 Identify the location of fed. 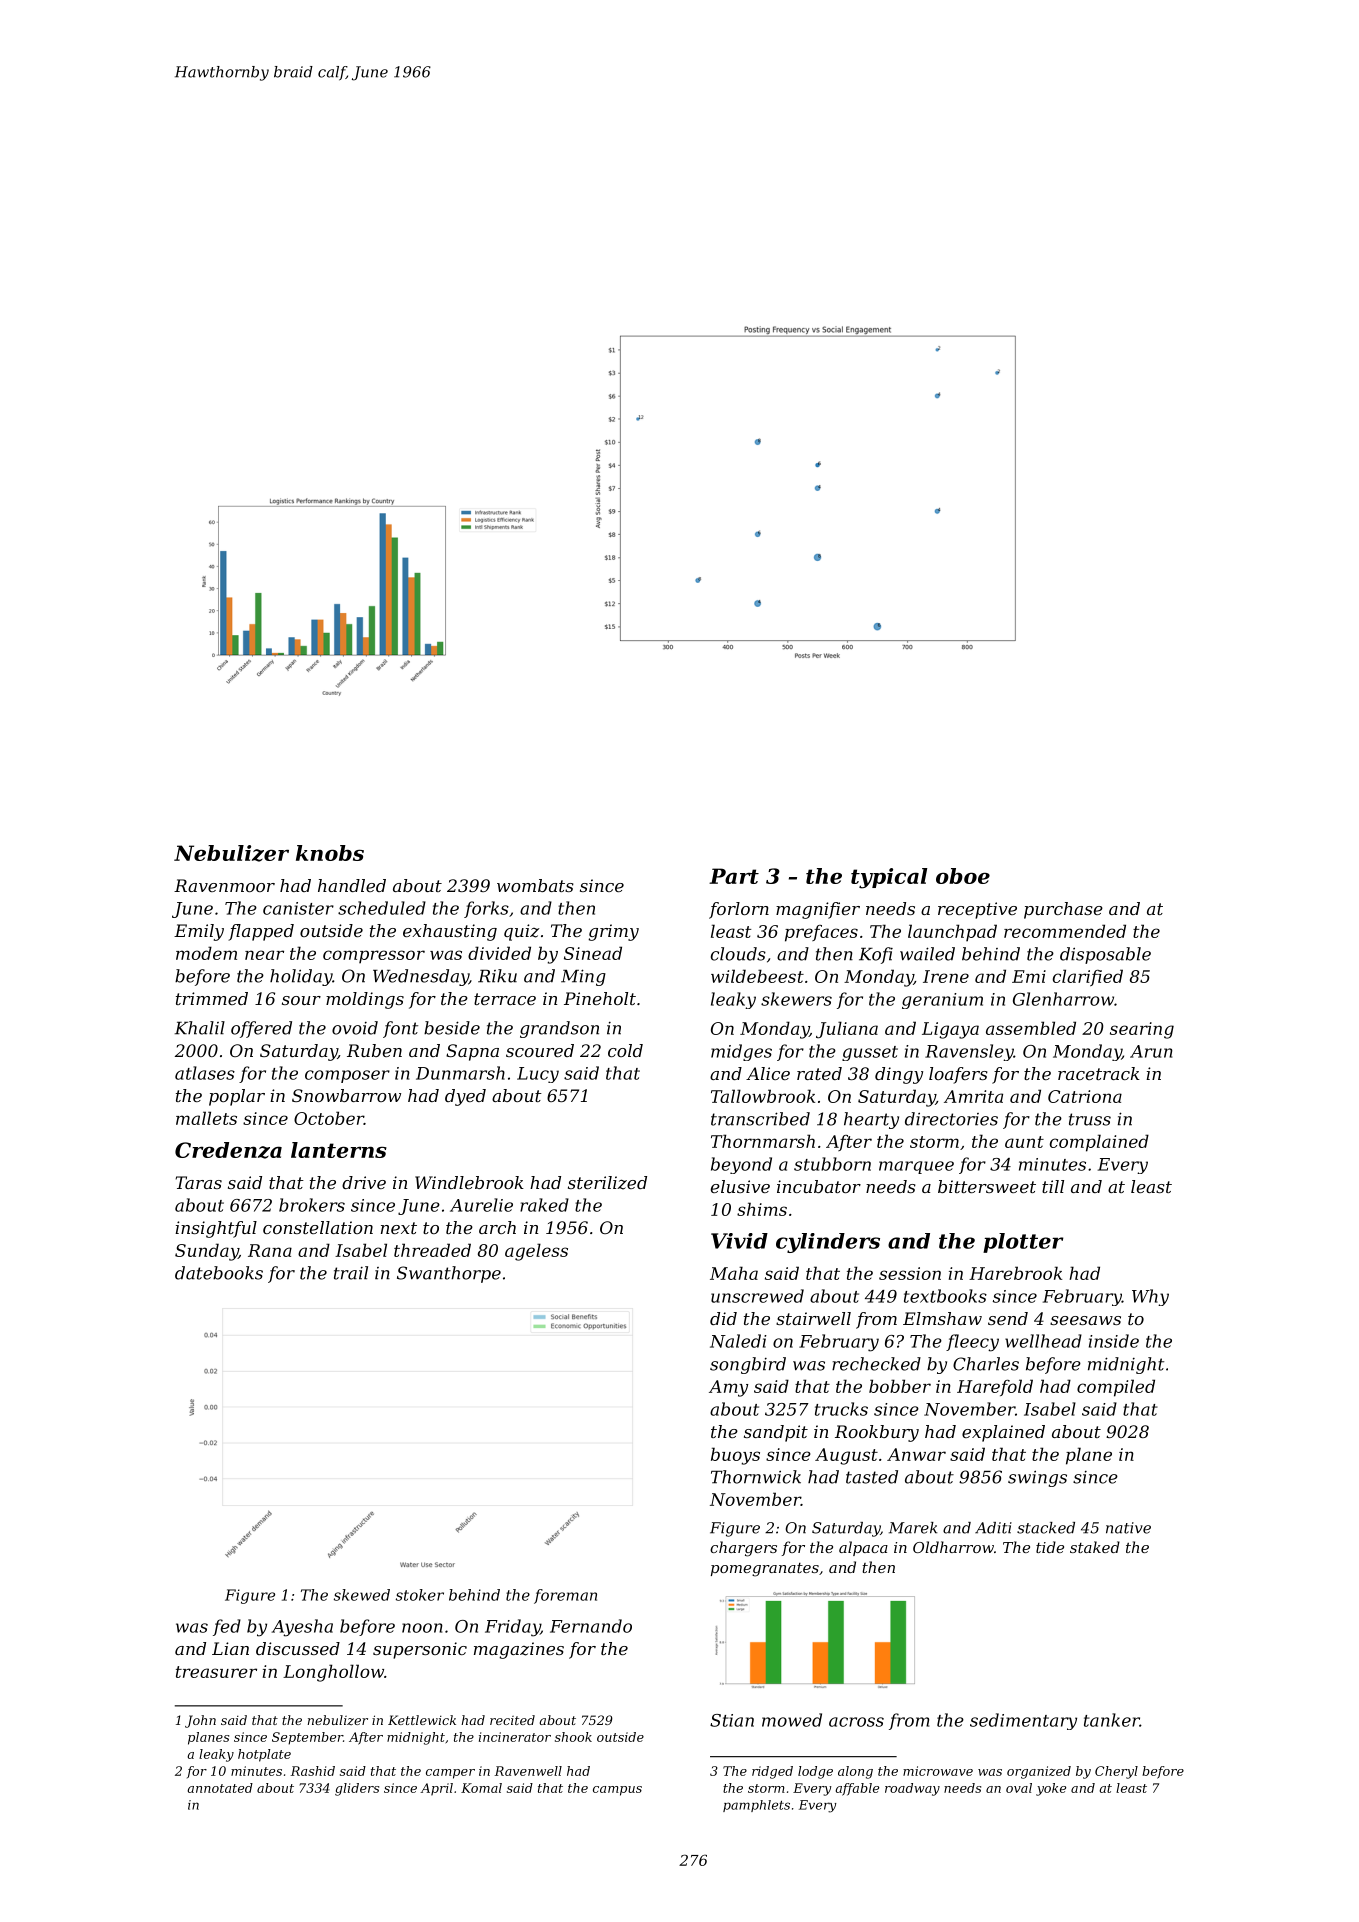
(227, 1627).
